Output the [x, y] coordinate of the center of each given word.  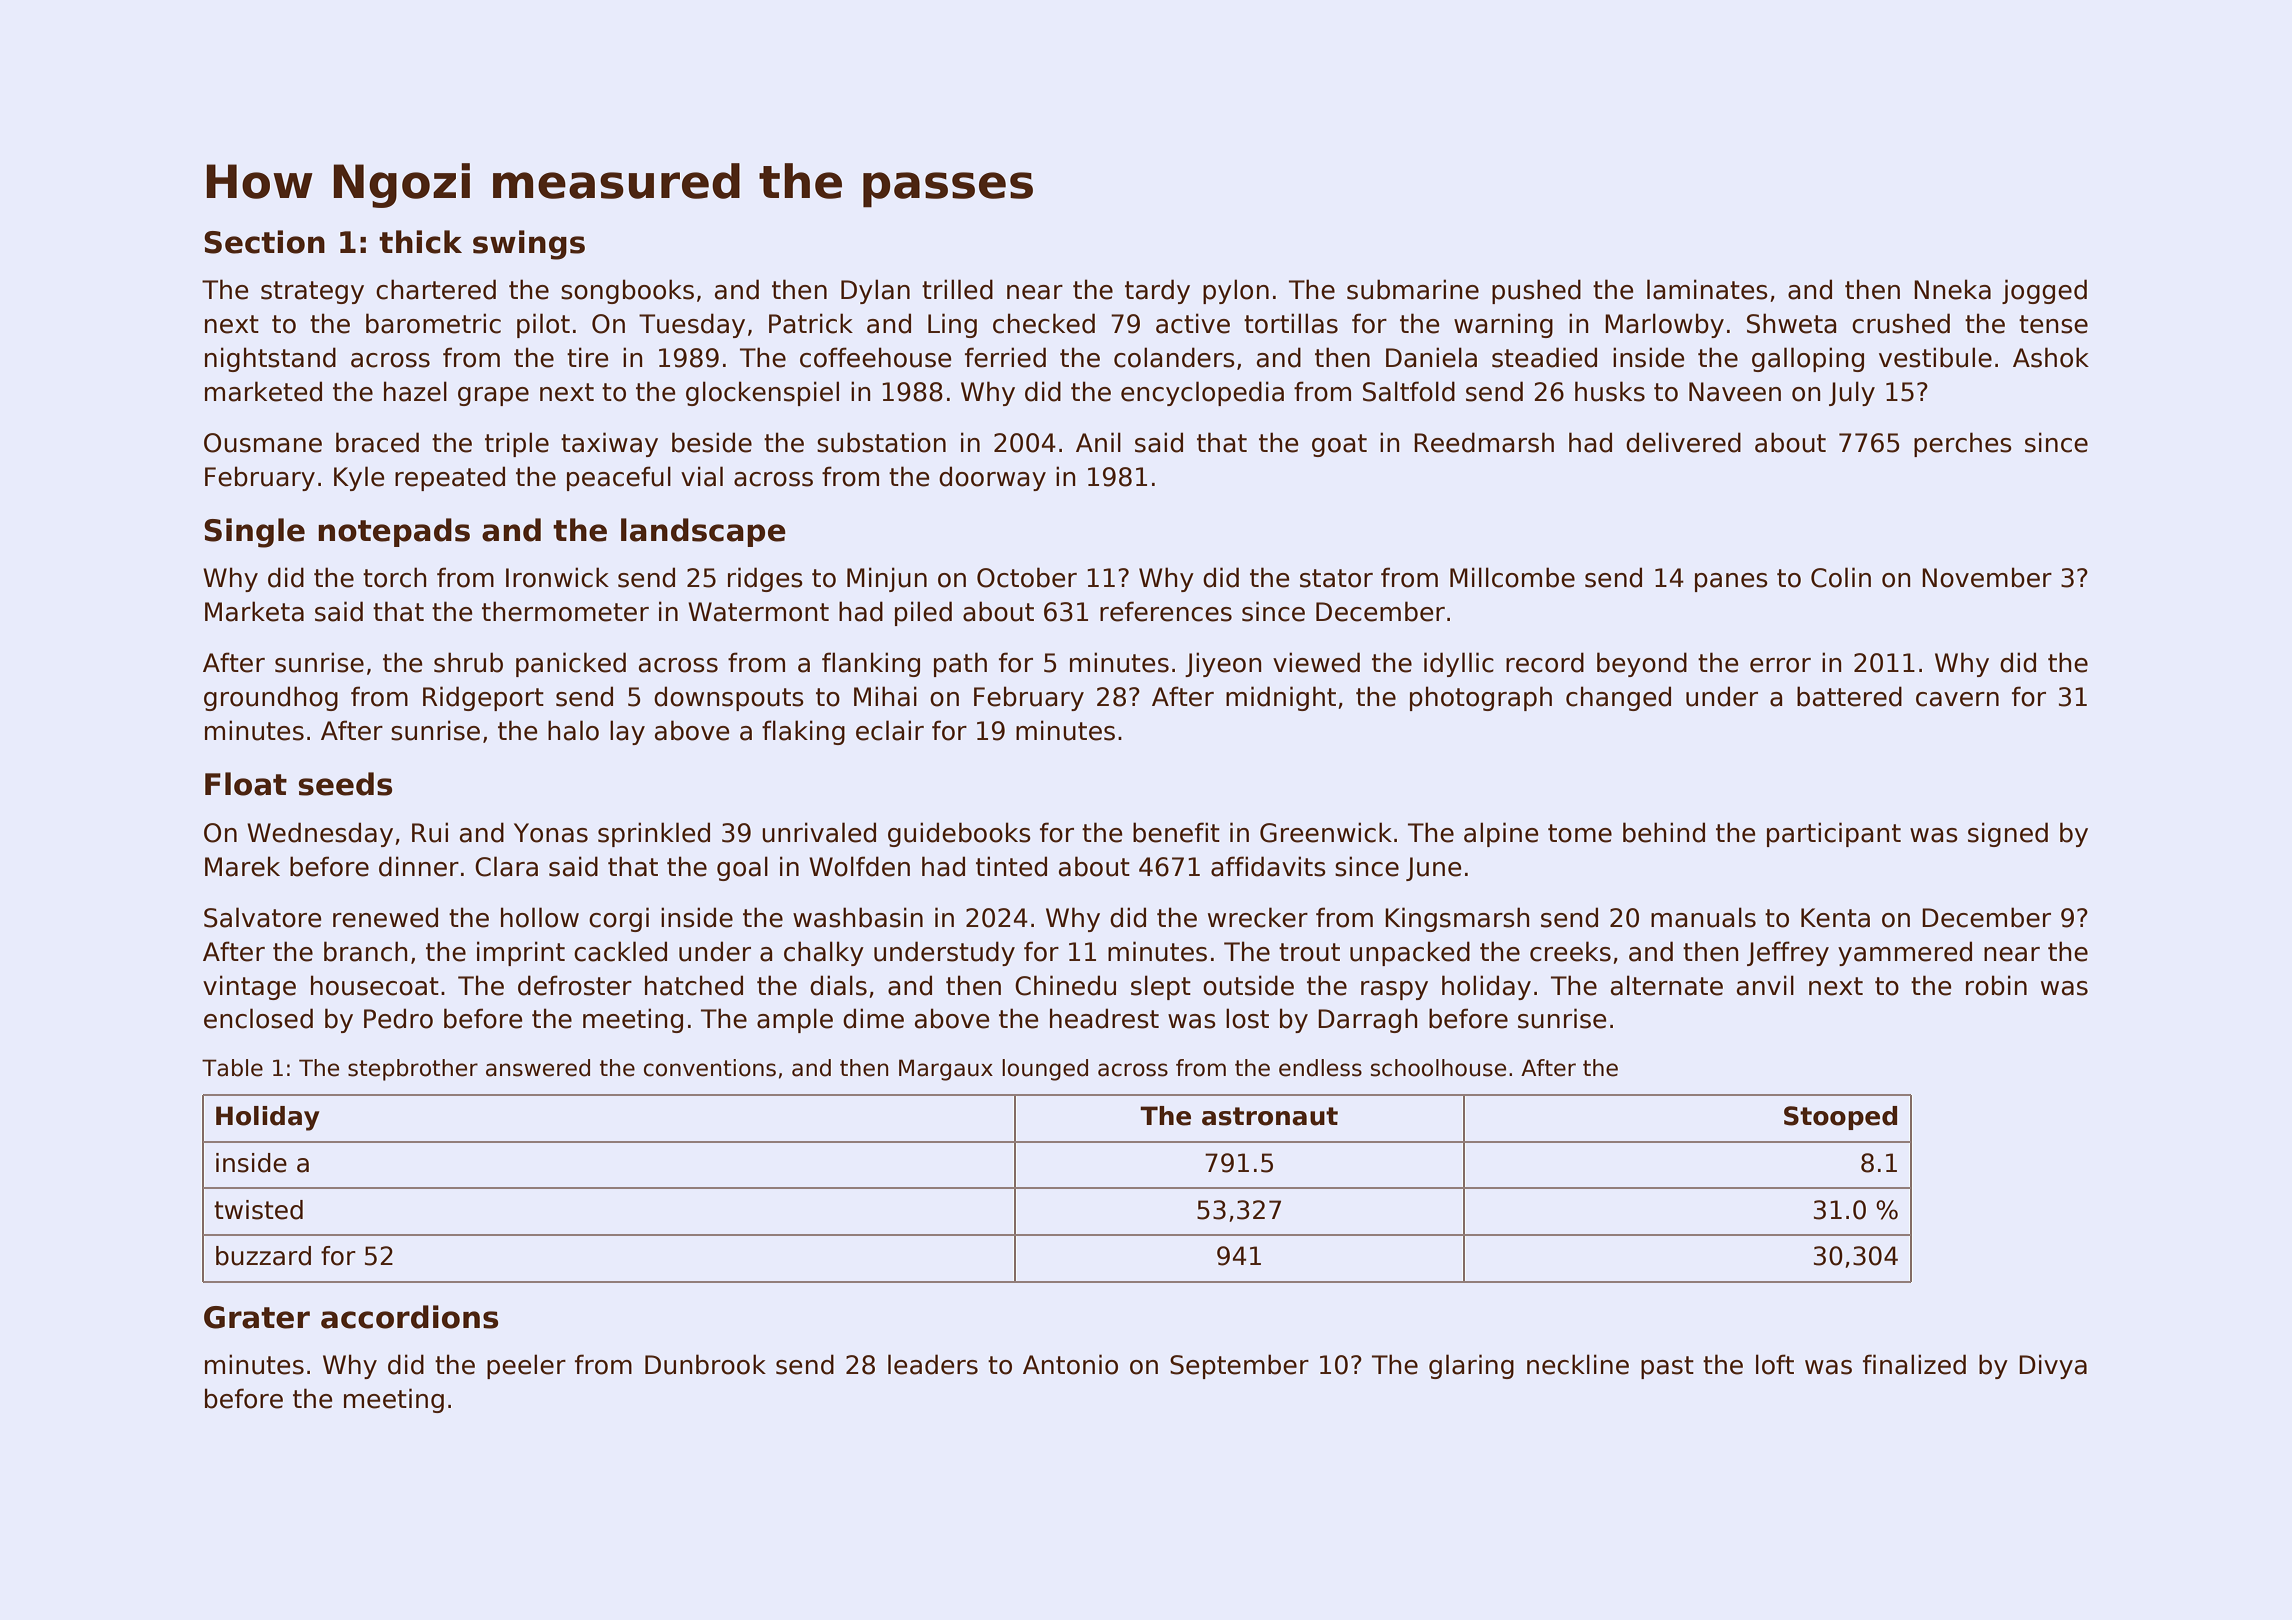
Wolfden [859, 866]
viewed [1316, 662]
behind [1664, 832]
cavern [1957, 699]
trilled [957, 289]
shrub [468, 662]
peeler [526, 1366]
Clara [506, 866]
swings [529, 245]
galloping [1808, 359]
